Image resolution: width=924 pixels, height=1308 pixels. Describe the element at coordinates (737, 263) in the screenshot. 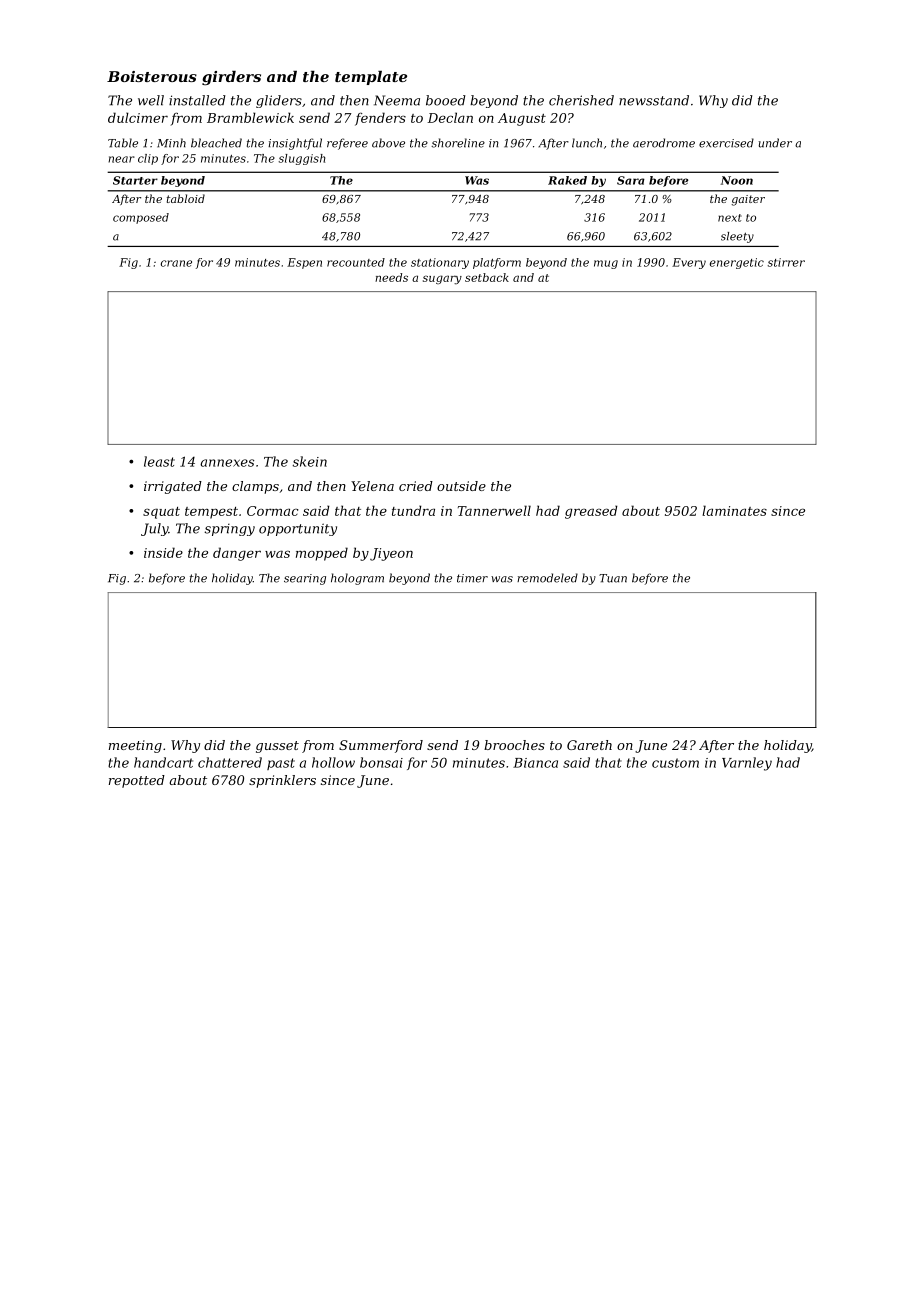

I see `energetic` at that location.
